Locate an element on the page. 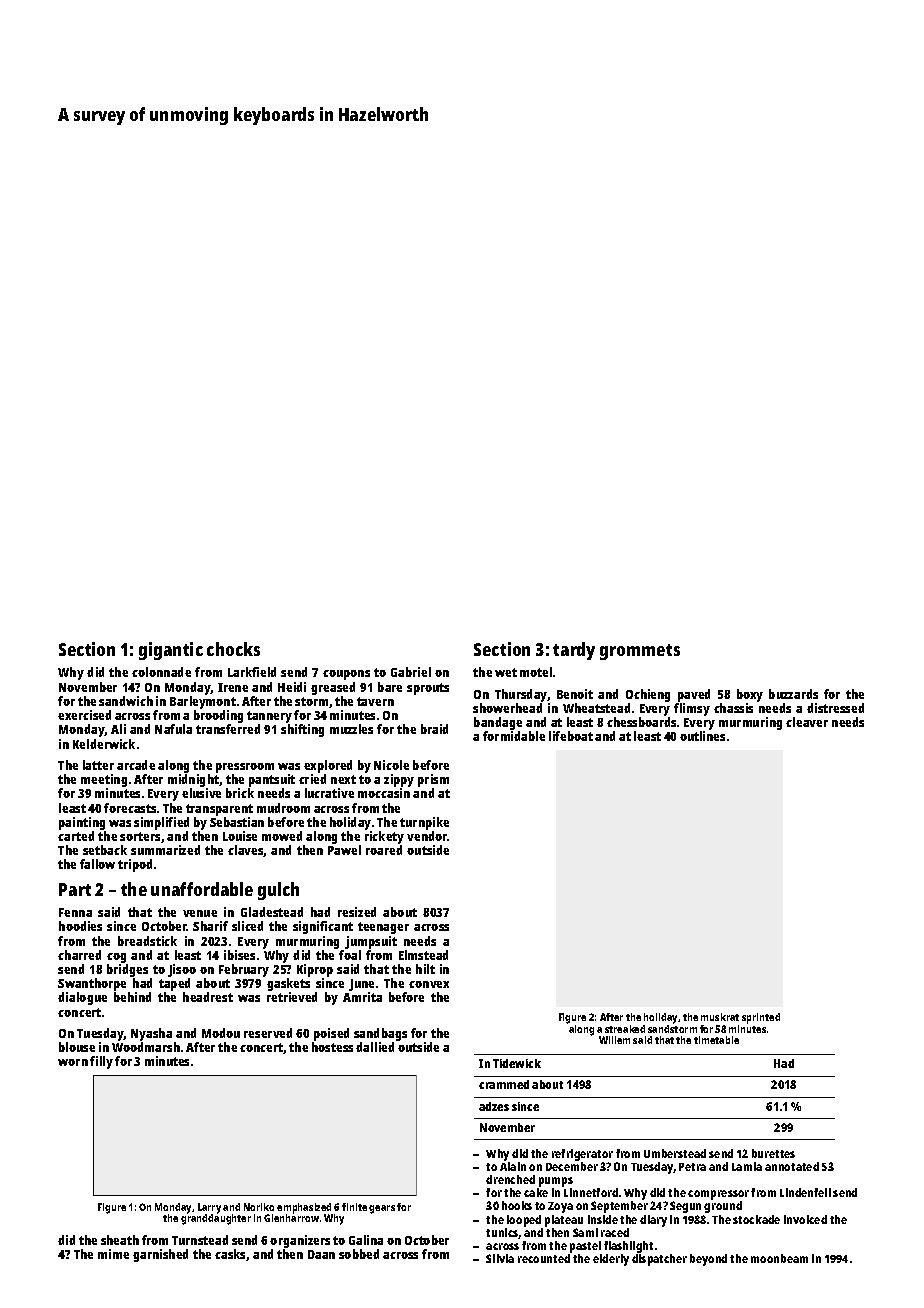 Image resolution: width=924 pixels, height=1308 pixels. Gladestead is located at coordinates (272, 912).
